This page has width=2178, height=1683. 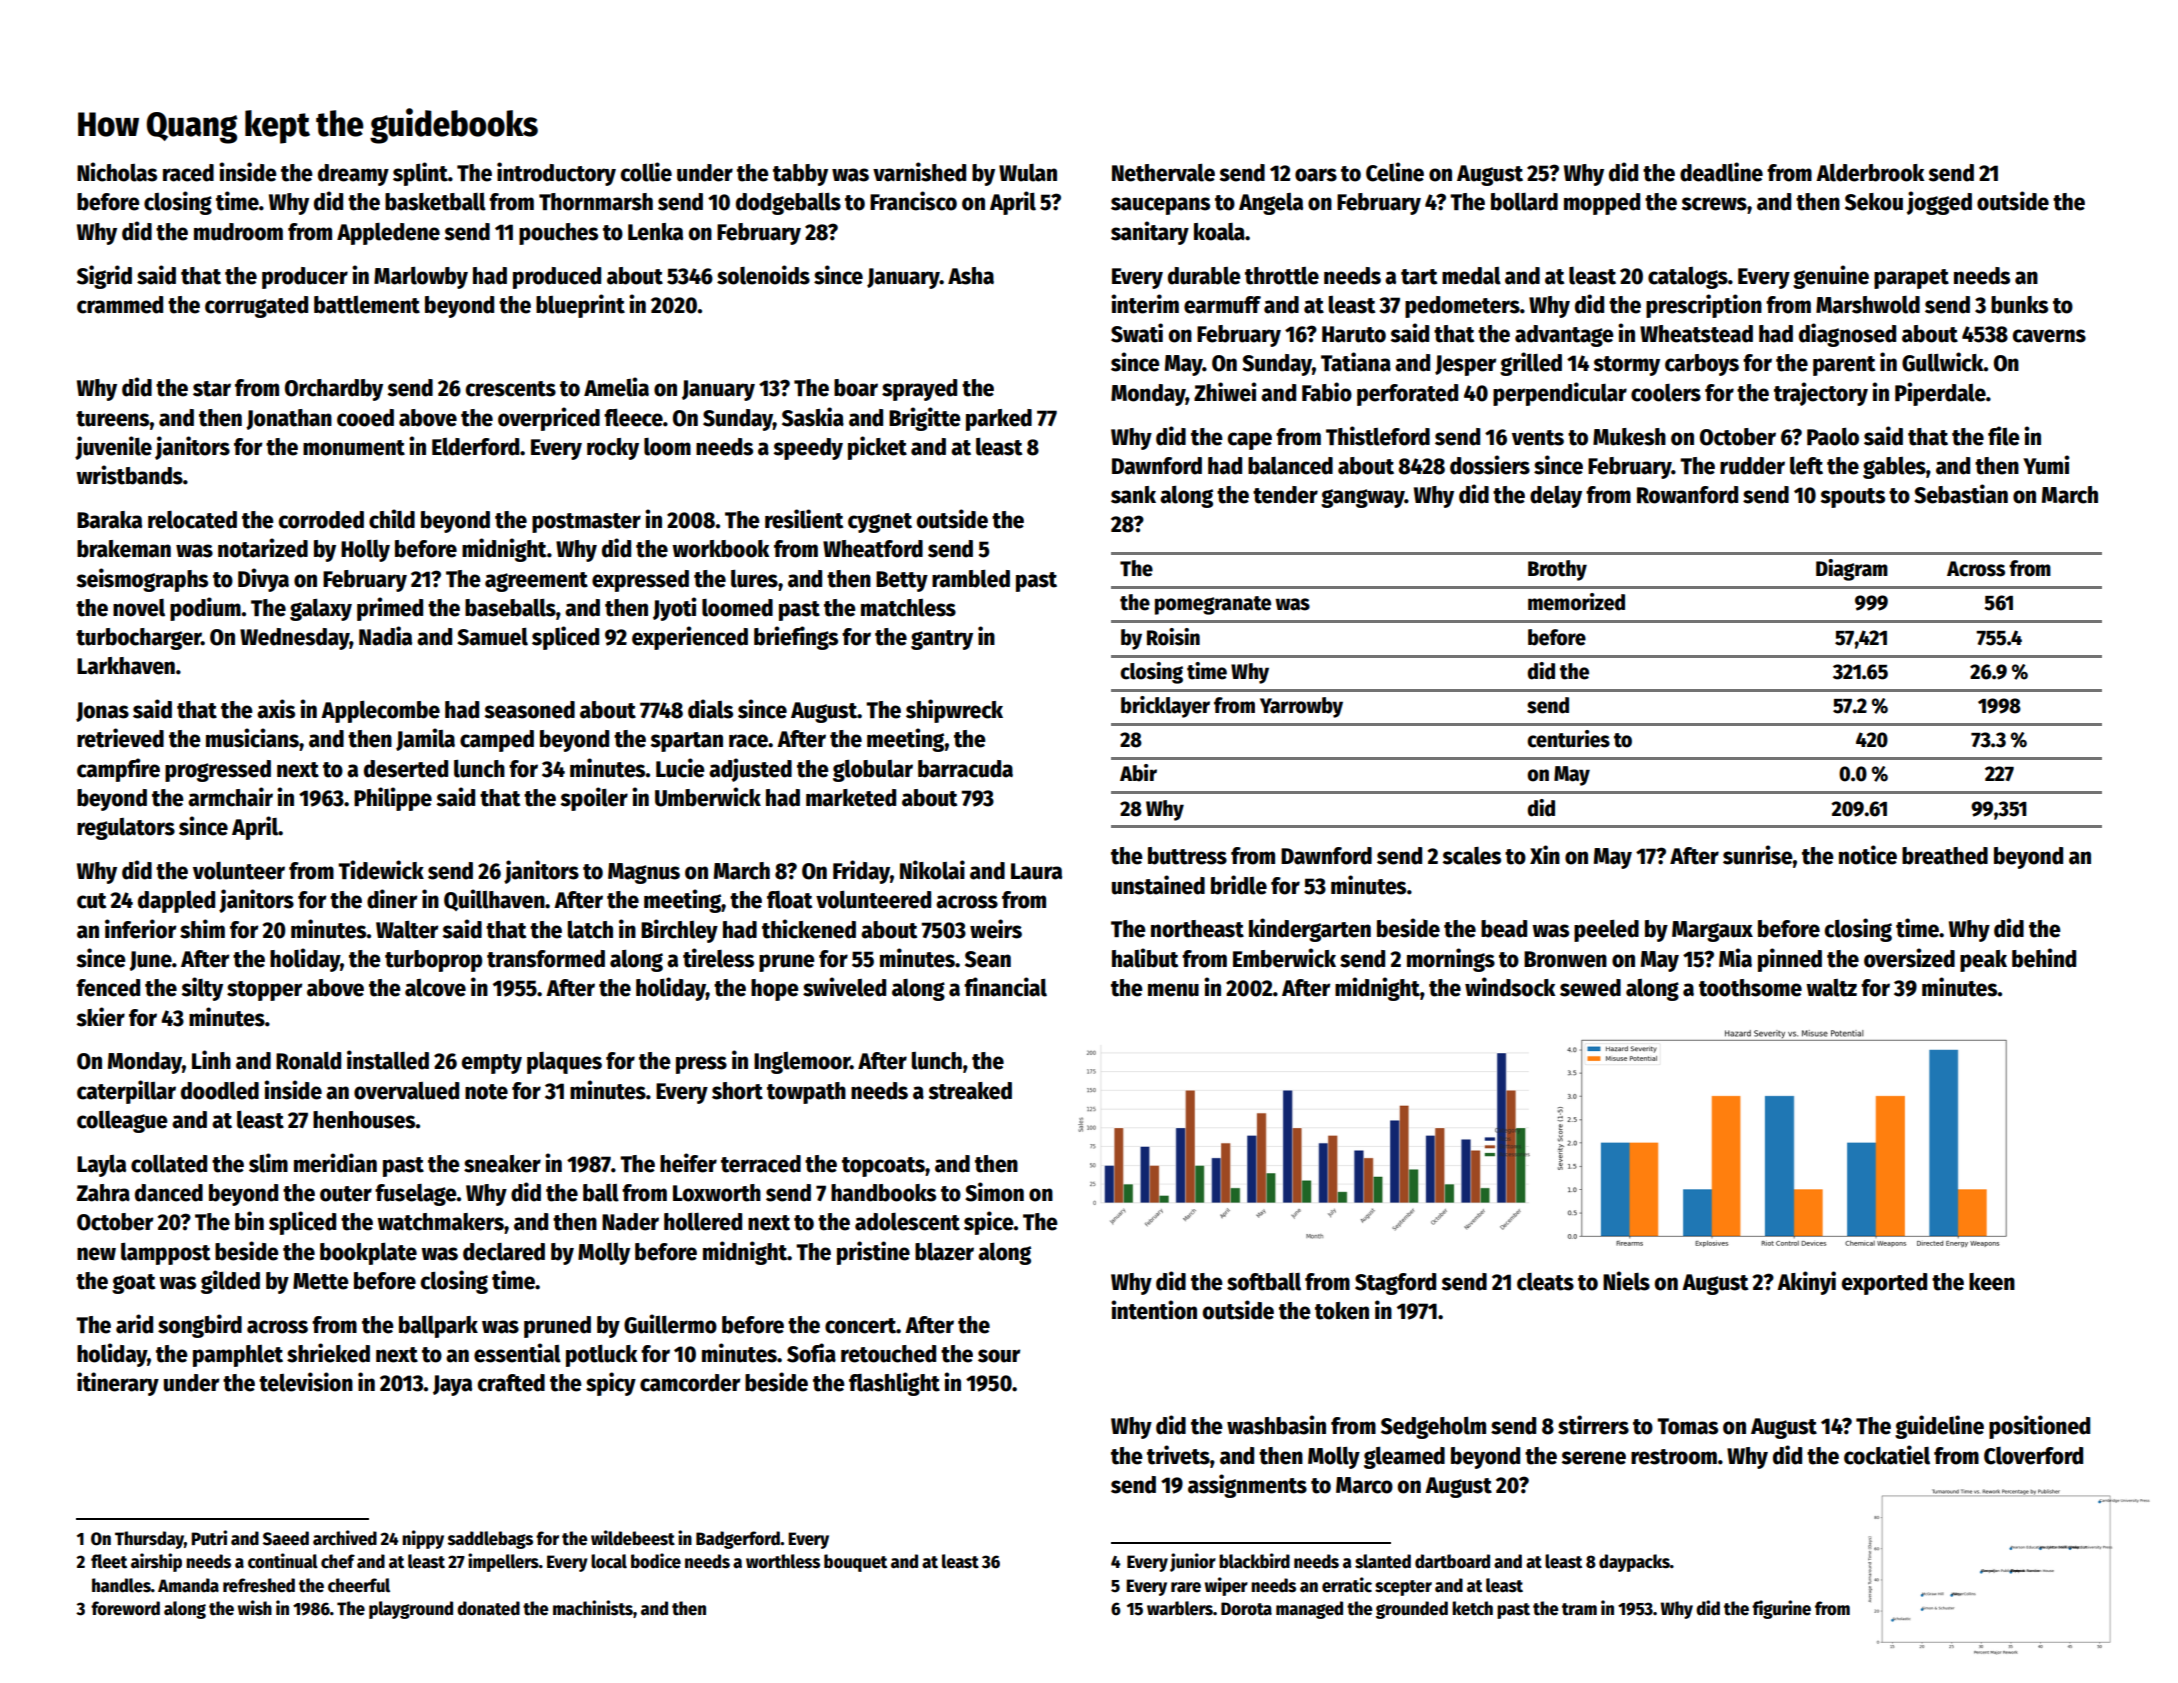 What do you see at coordinates (118, 1384) in the page?
I see `itinerary` at bounding box center [118, 1384].
